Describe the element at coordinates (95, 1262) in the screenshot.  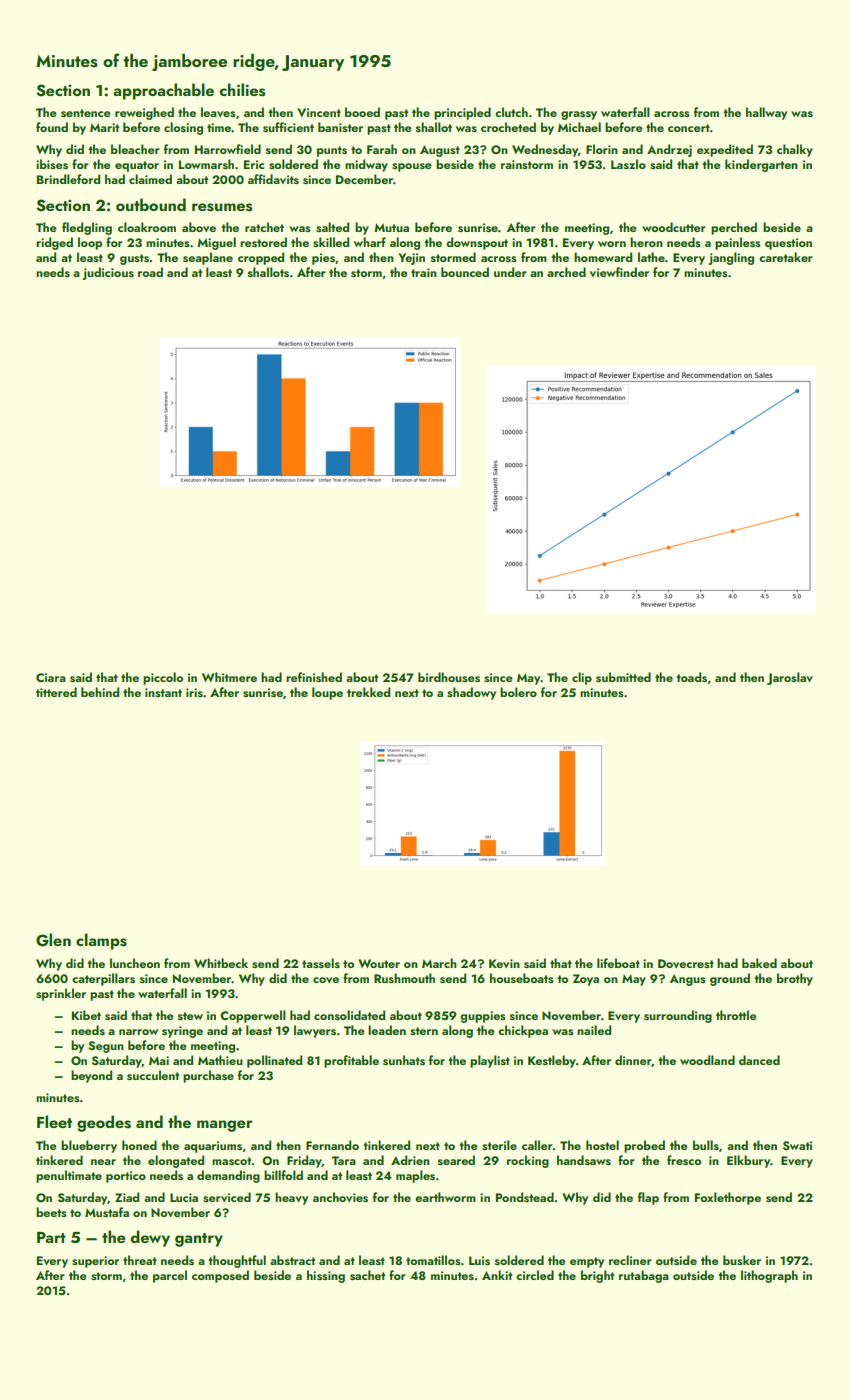
I see `superior` at that location.
